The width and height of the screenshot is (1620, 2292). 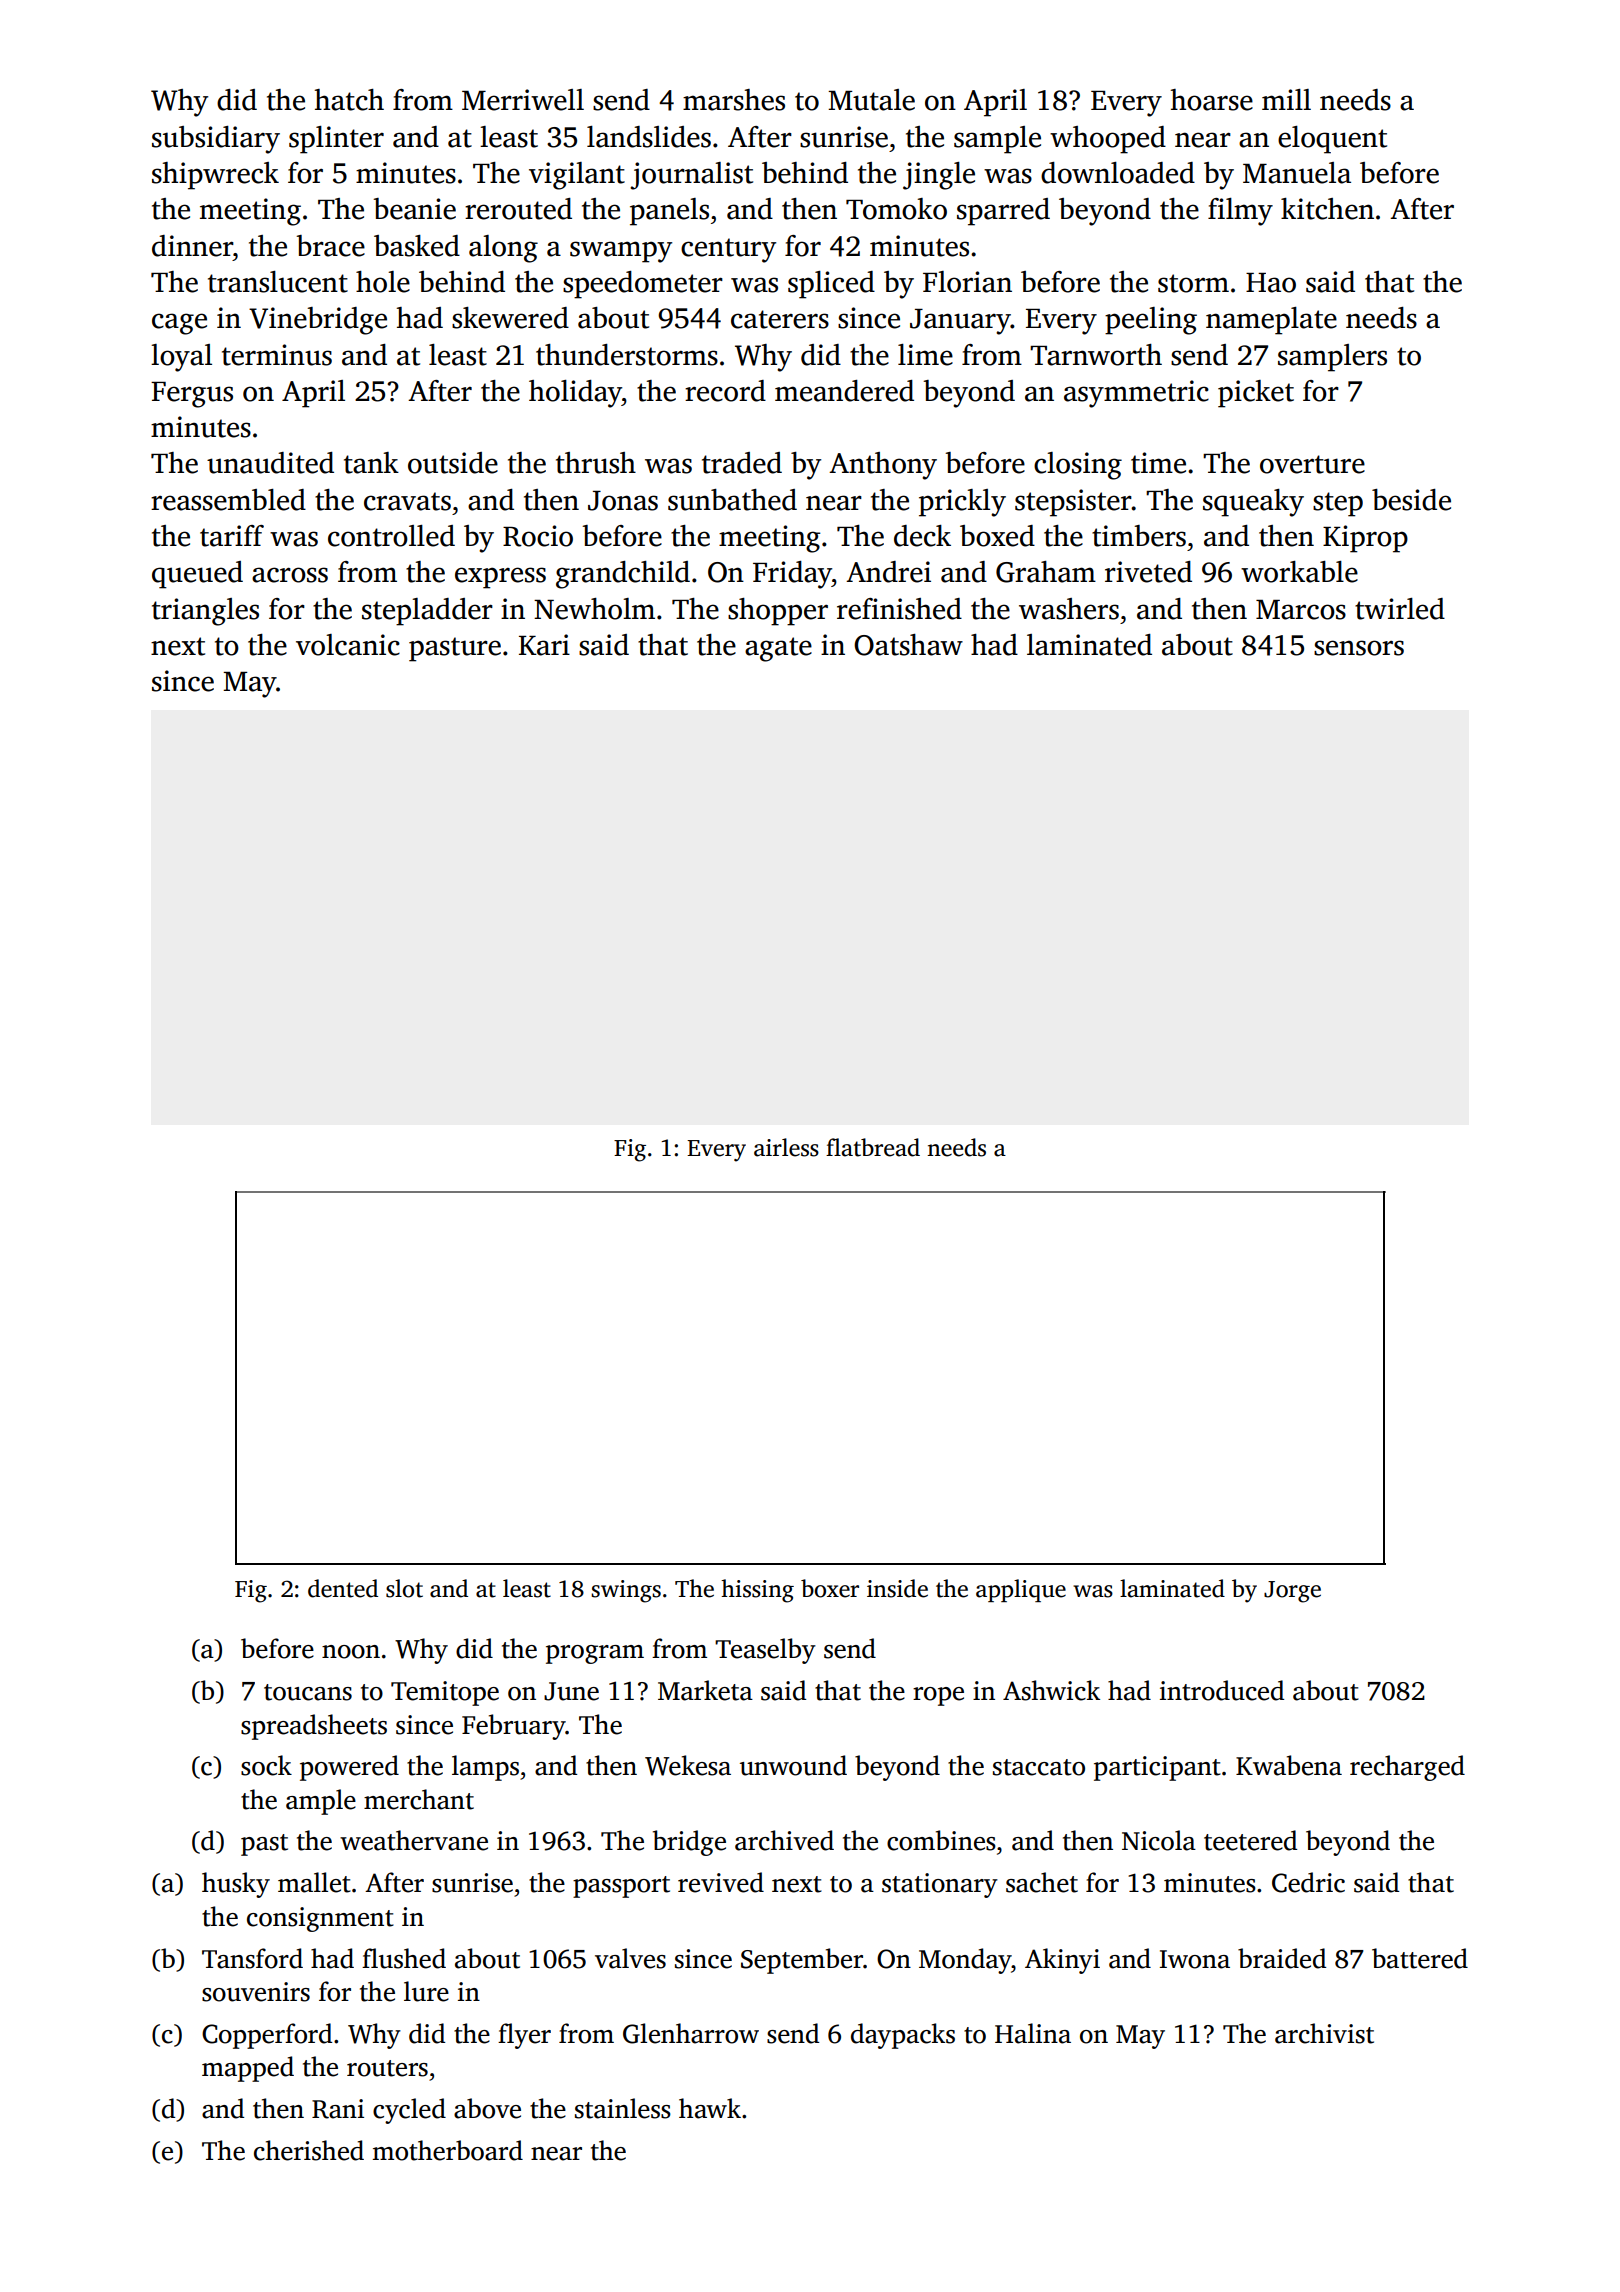 I want to click on beanie, so click(x=414, y=209).
